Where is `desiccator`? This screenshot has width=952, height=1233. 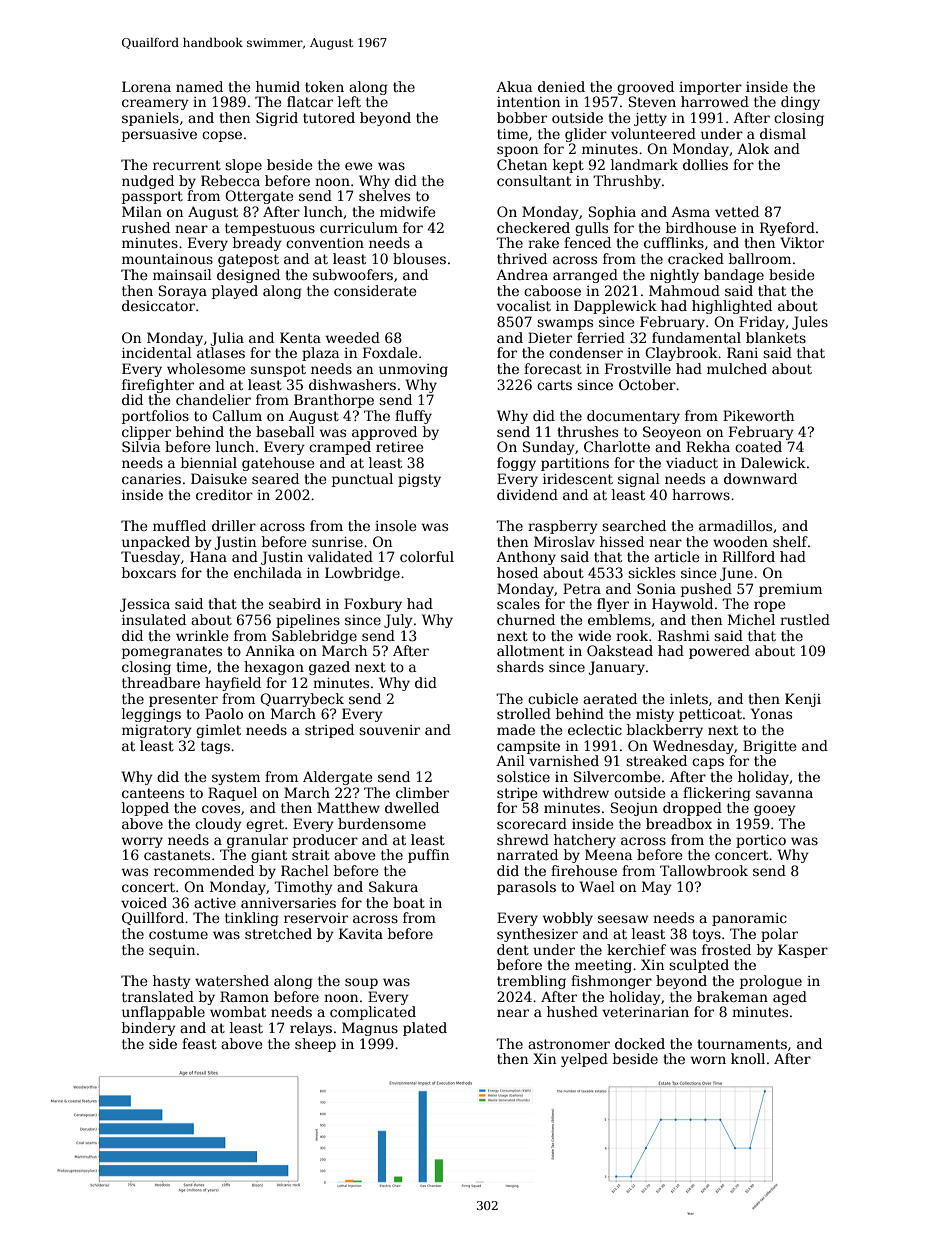 desiccator is located at coordinates (158, 305).
